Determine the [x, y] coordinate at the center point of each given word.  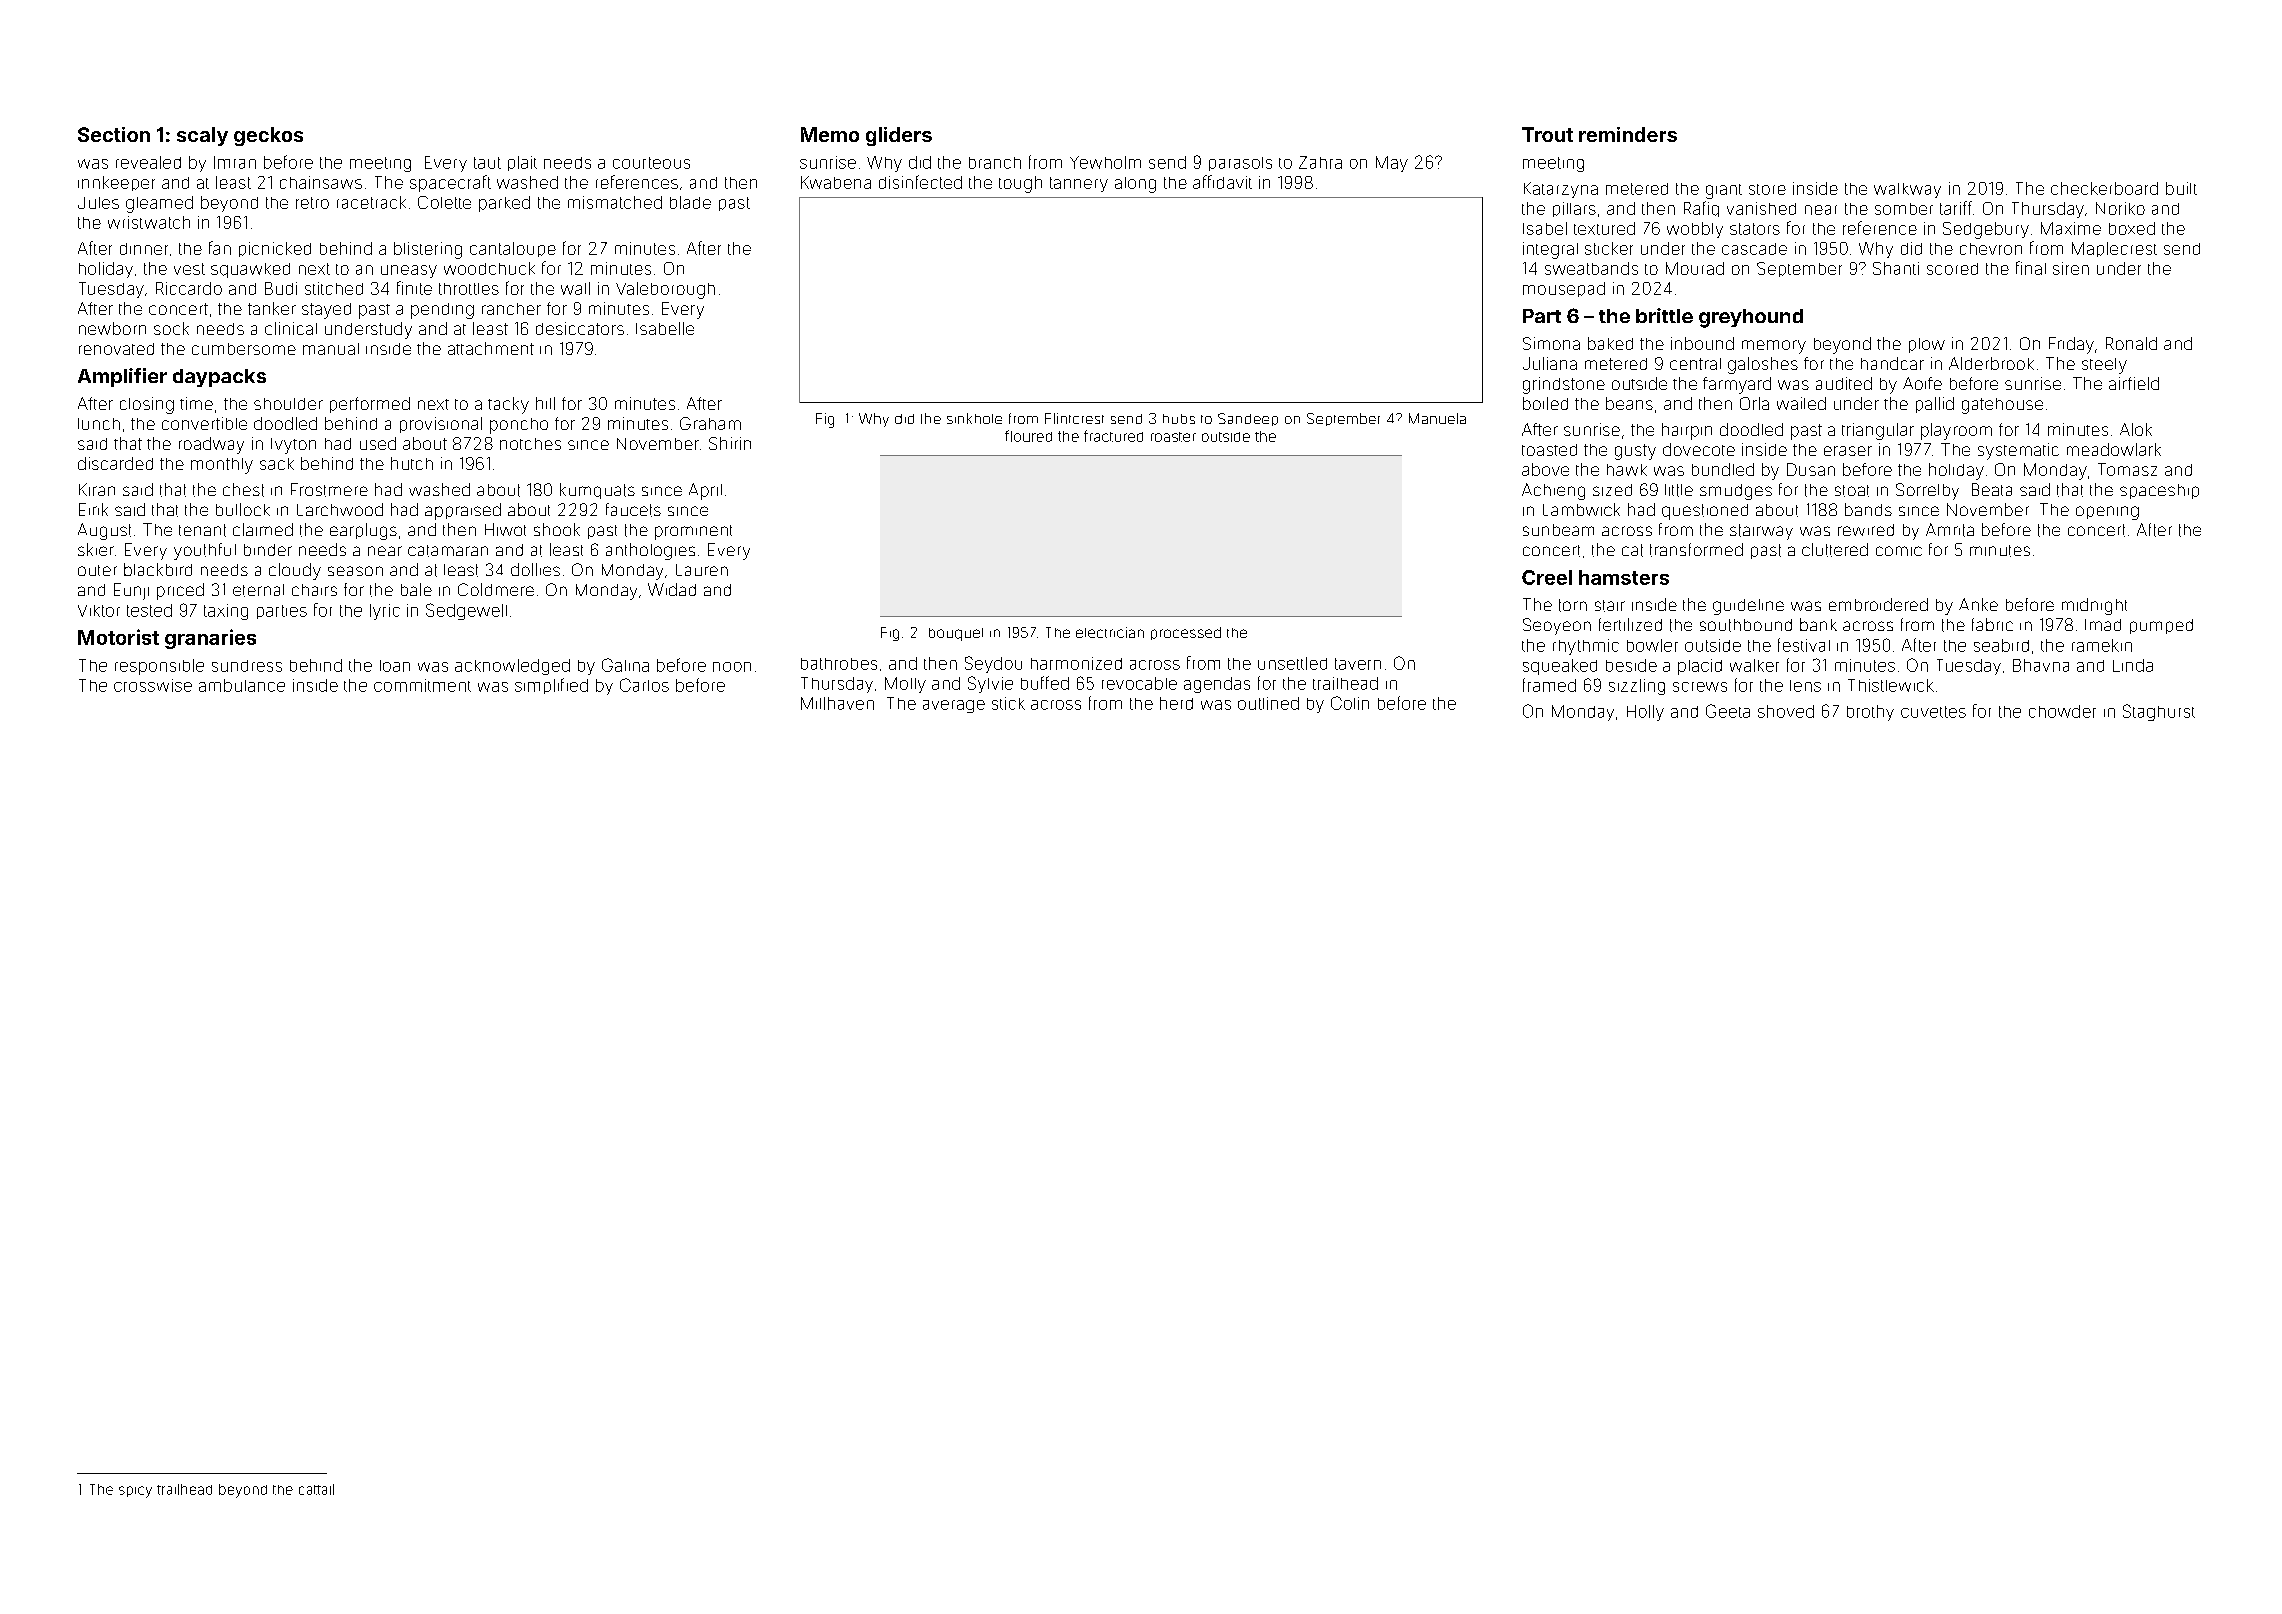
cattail [316, 1489]
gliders [899, 136]
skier [96, 549]
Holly [1645, 713]
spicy [135, 1492]
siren [2071, 268]
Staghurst [2159, 712]
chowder [2062, 711]
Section [114, 134]
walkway [1907, 190]
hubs [1179, 419]
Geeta [1728, 711]
